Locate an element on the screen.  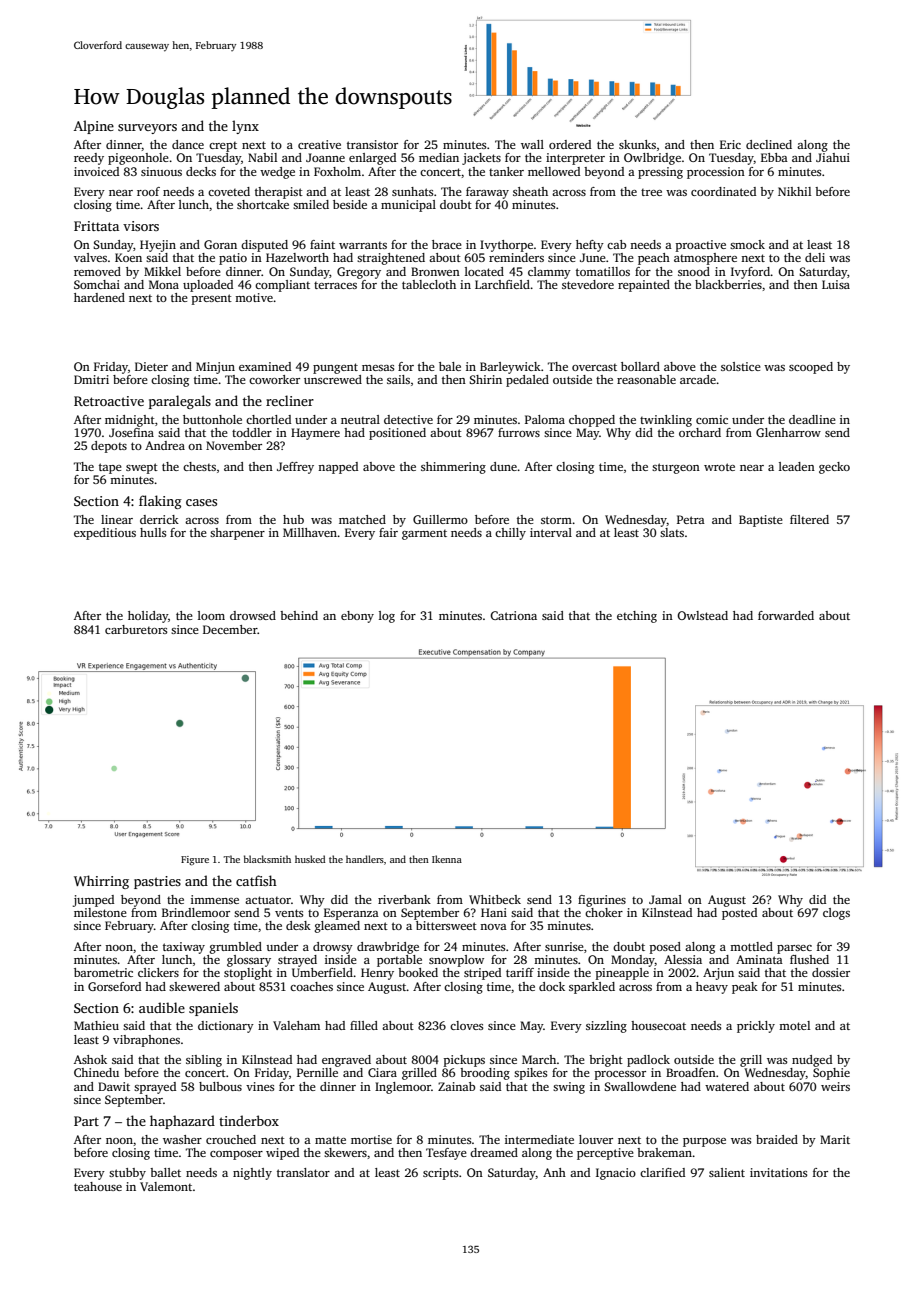
Valemont is located at coordinates (166, 1186).
